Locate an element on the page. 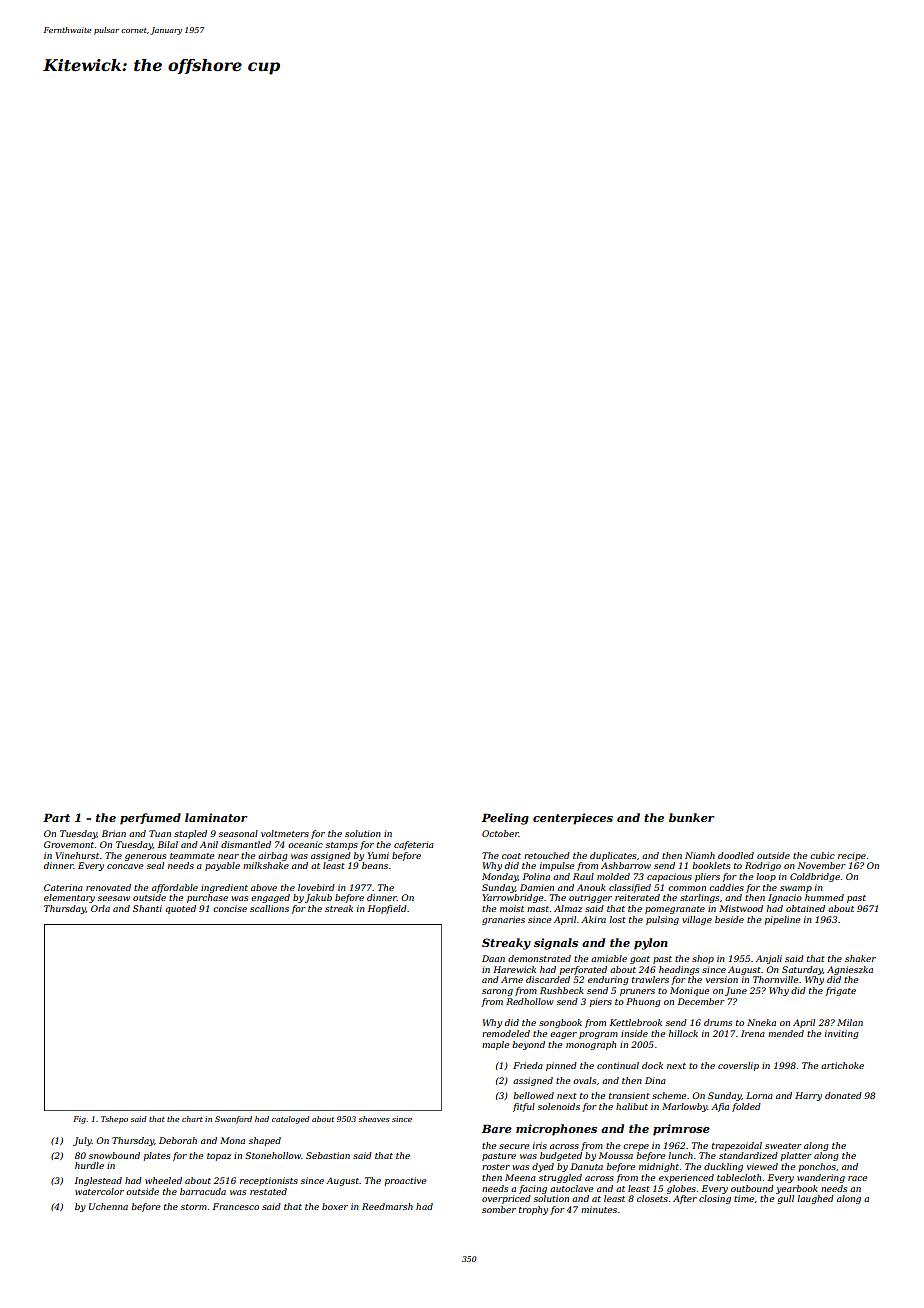 The width and height of the document is (924, 1308). duckling is located at coordinates (723, 1167).
